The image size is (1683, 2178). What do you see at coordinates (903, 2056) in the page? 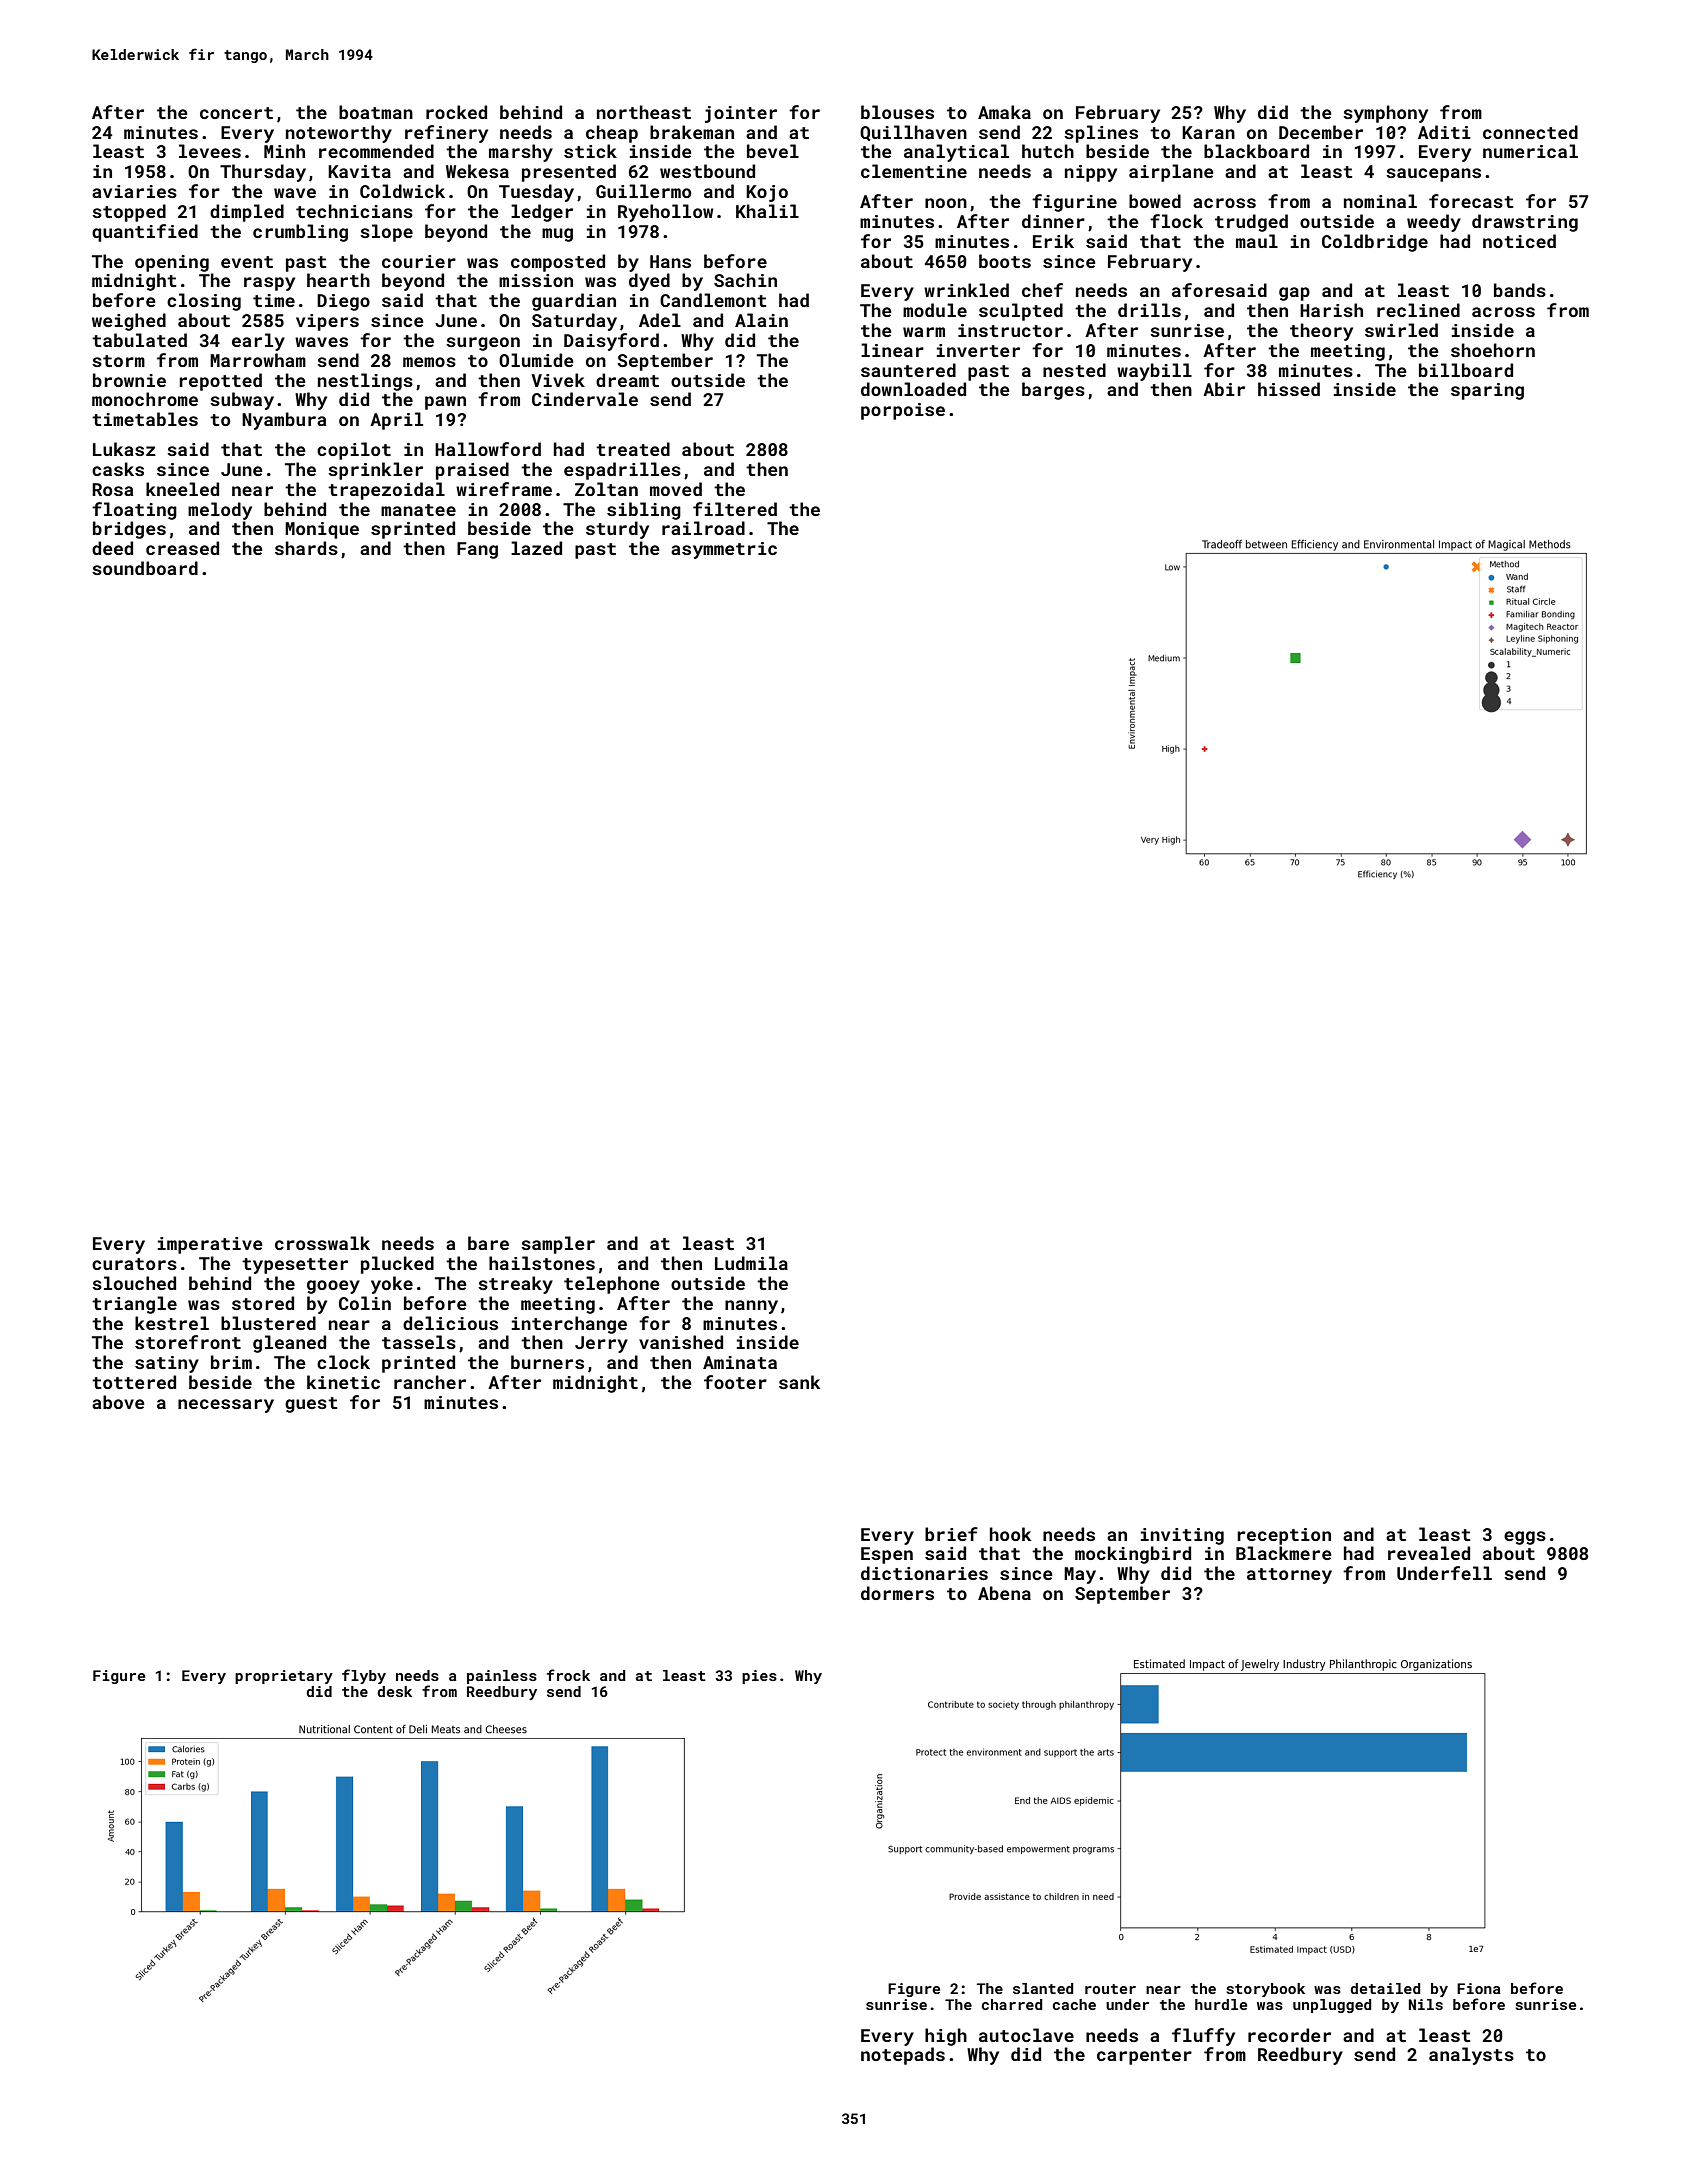
I see `notepads` at bounding box center [903, 2056].
